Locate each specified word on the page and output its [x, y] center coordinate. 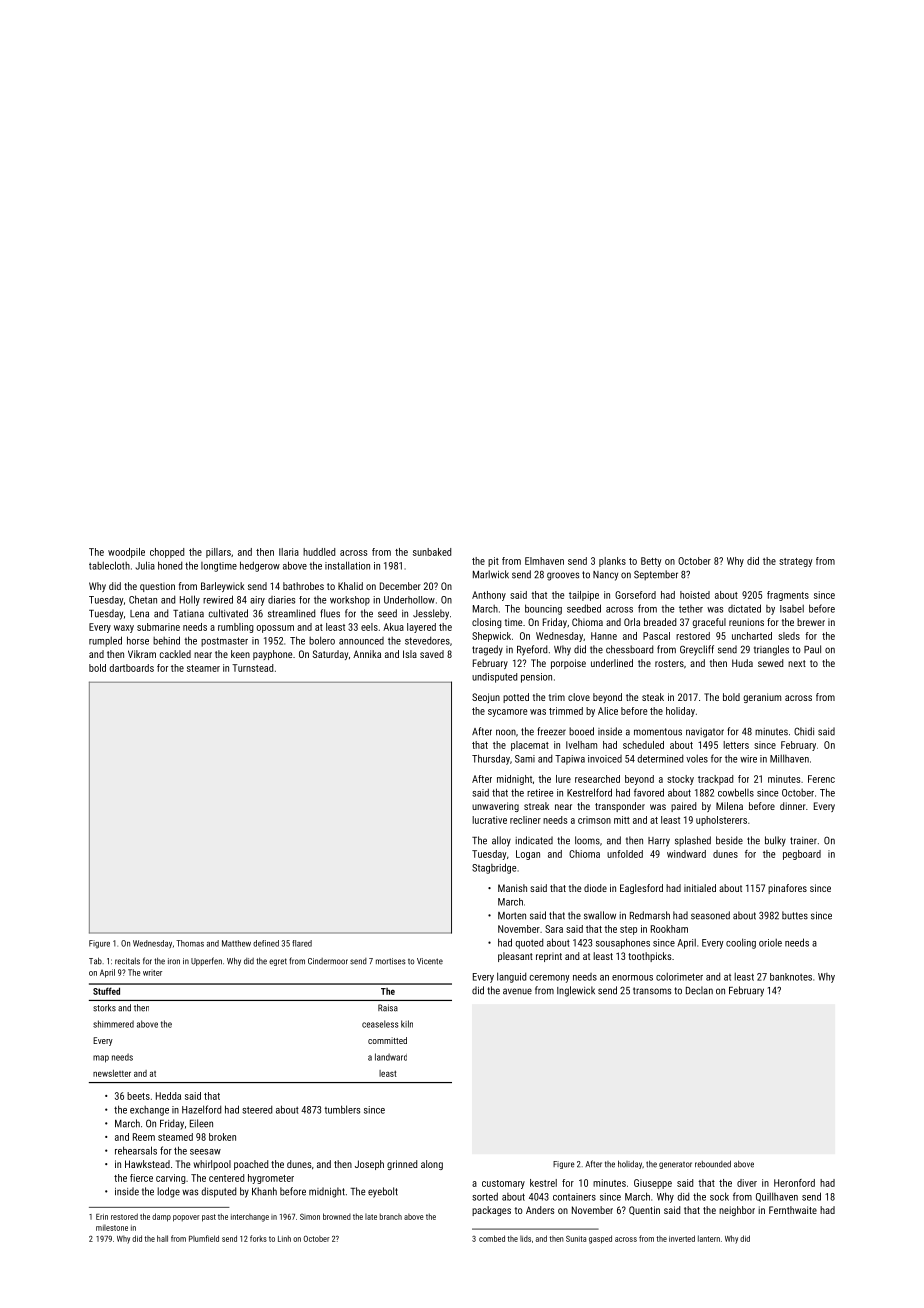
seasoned [710, 915]
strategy [795, 562]
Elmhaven [544, 561]
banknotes [791, 977]
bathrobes [303, 586]
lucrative [489, 820]
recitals [127, 961]
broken [222, 1137]
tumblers [342, 1109]
